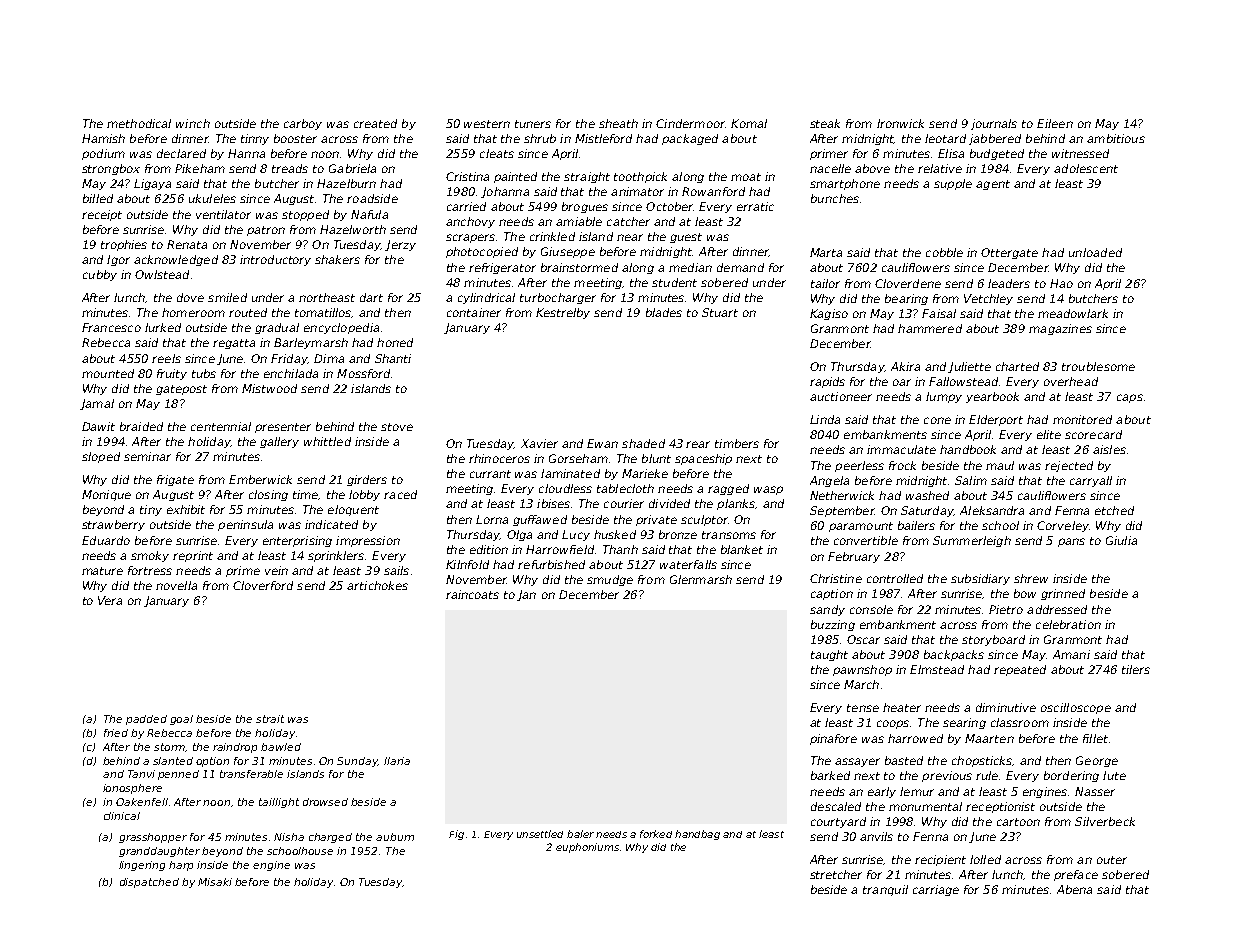 Image resolution: width=1233 pixels, height=952 pixels. What do you see at coordinates (149, 883) in the screenshot?
I see `dispatched` at bounding box center [149, 883].
